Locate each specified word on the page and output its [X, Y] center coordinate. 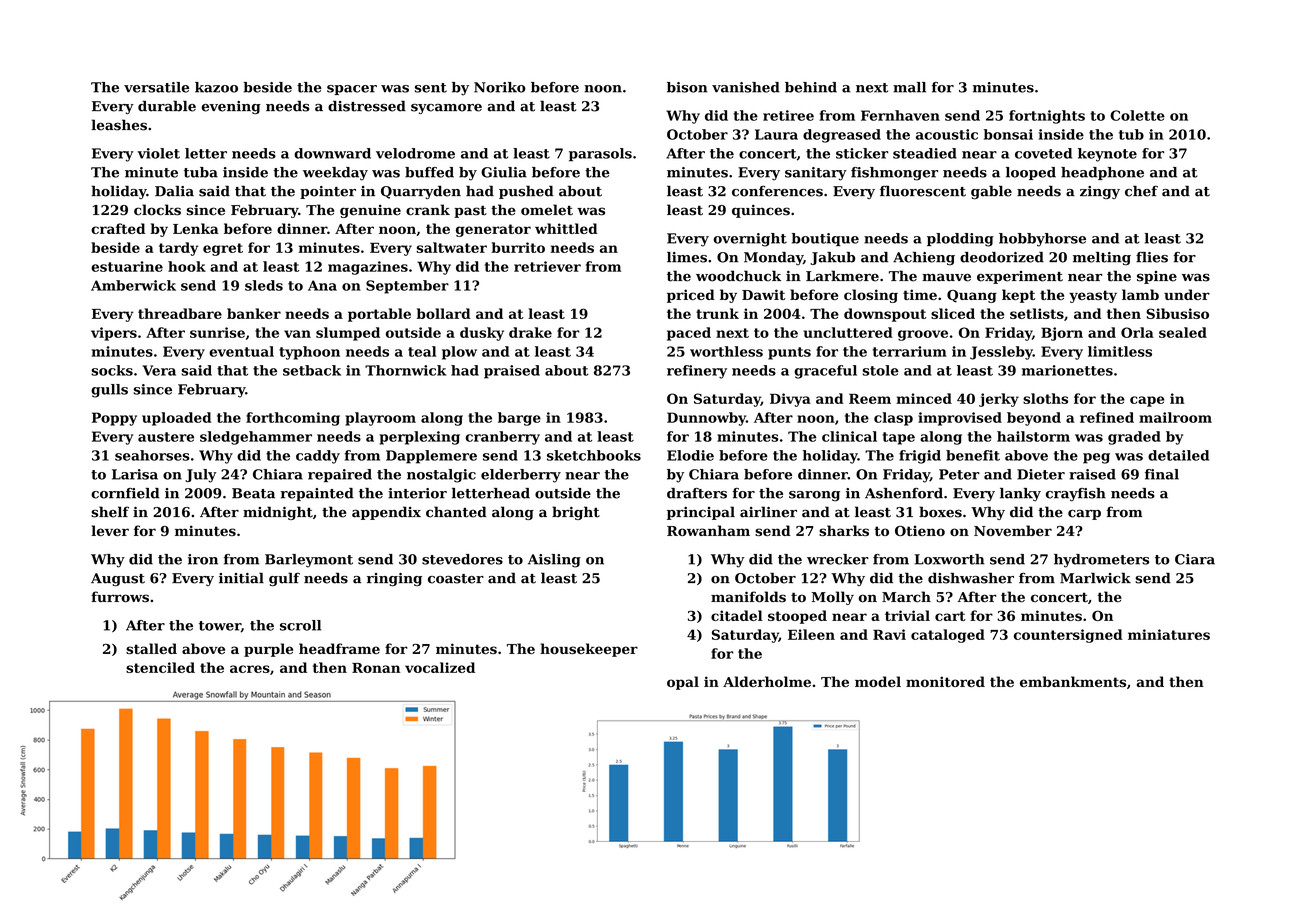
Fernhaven [900, 115]
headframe [339, 648]
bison [687, 87]
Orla [1137, 332]
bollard [444, 313]
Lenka [196, 228]
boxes [940, 512]
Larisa [135, 474]
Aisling [554, 561]
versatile [156, 87]
